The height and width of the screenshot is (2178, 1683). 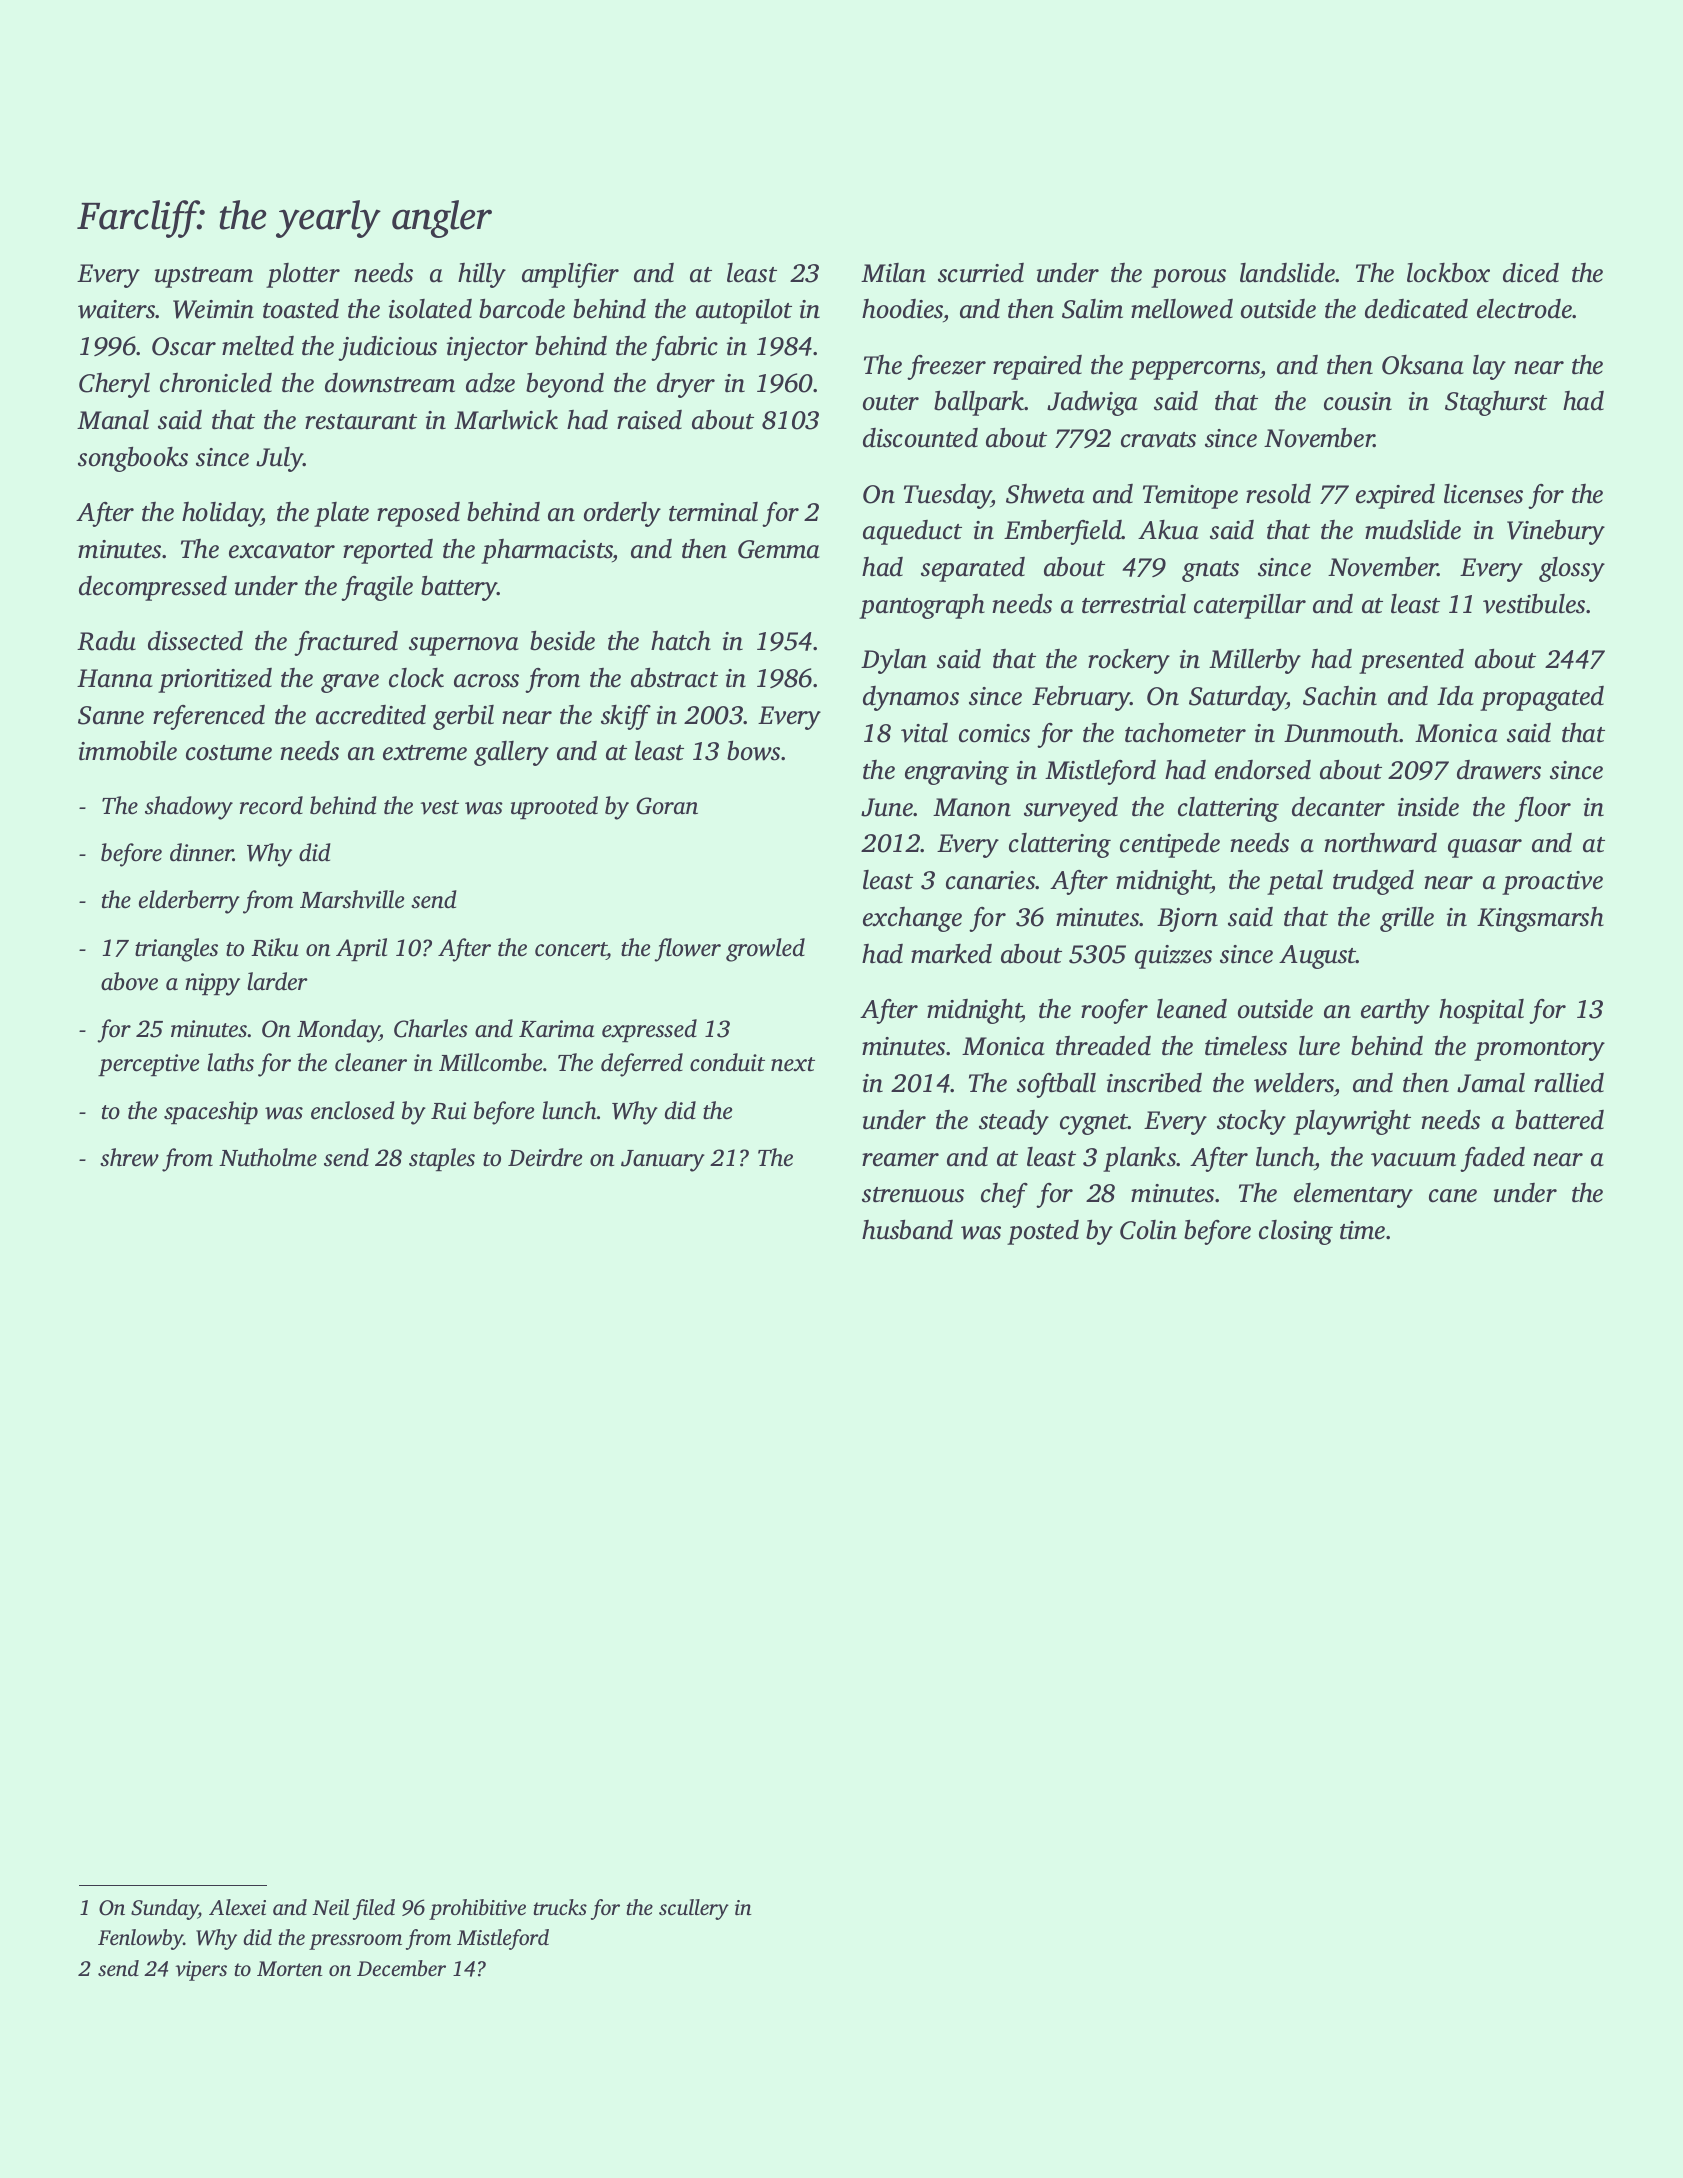 What do you see at coordinates (1499, 770) in the screenshot?
I see `drawers` at bounding box center [1499, 770].
